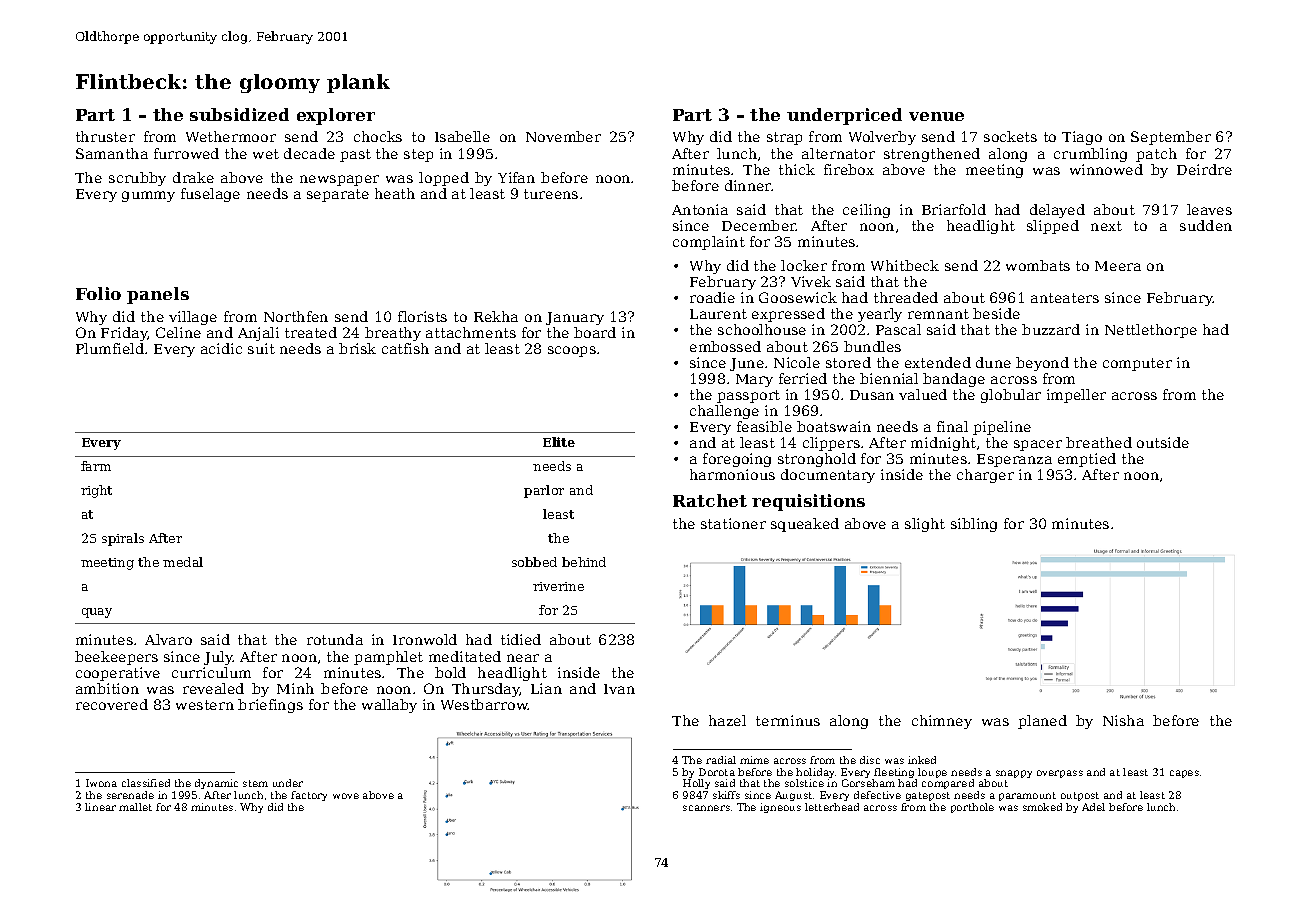 The image size is (1308, 924). Describe the element at coordinates (116, 658) in the screenshot. I see `beekeepers` at that location.
